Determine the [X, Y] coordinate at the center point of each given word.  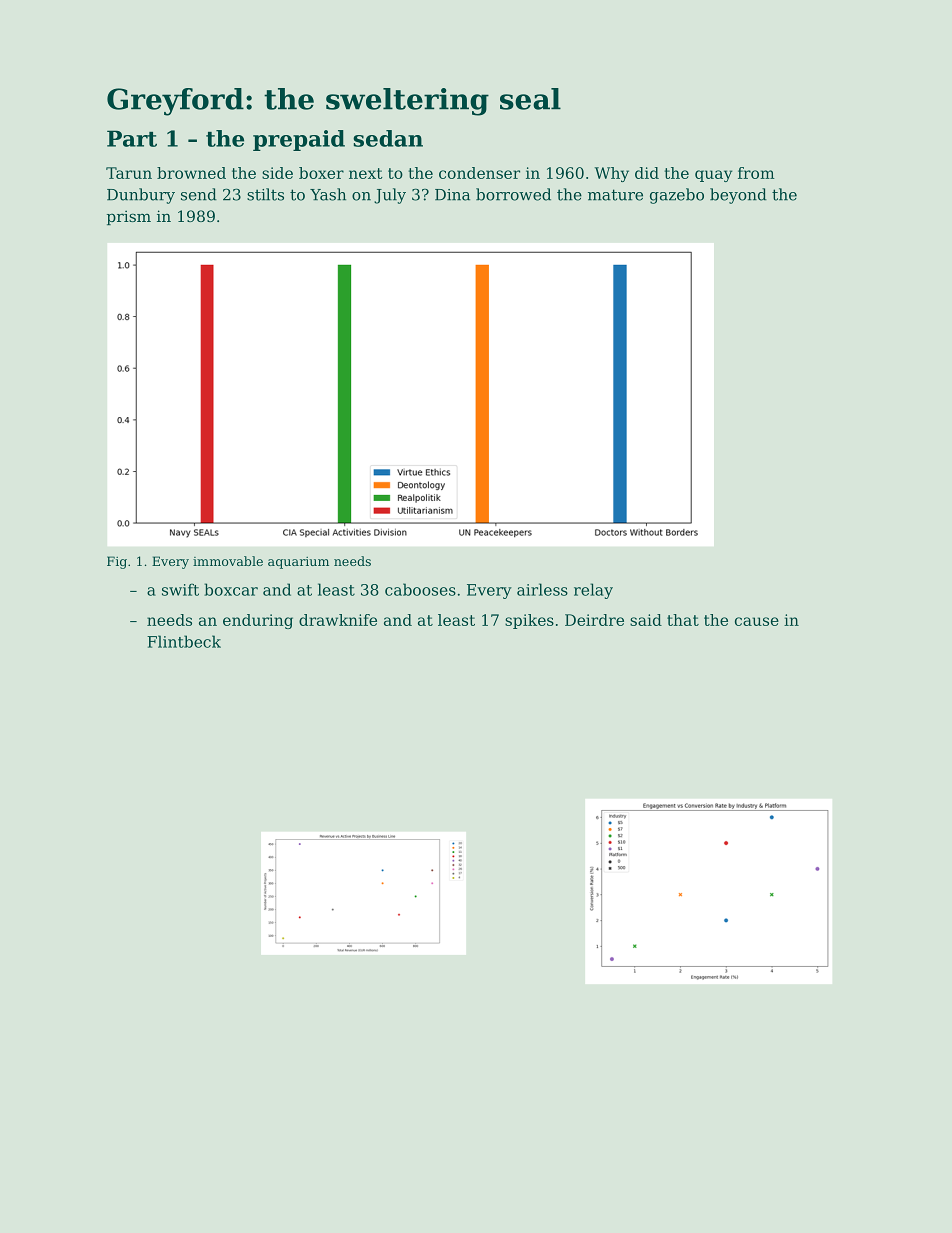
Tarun [129, 173]
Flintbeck [184, 641]
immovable [228, 561]
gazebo [677, 196]
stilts [265, 194]
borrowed [513, 194]
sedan [388, 138]
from [756, 173]
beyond [738, 196]
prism [129, 217]
